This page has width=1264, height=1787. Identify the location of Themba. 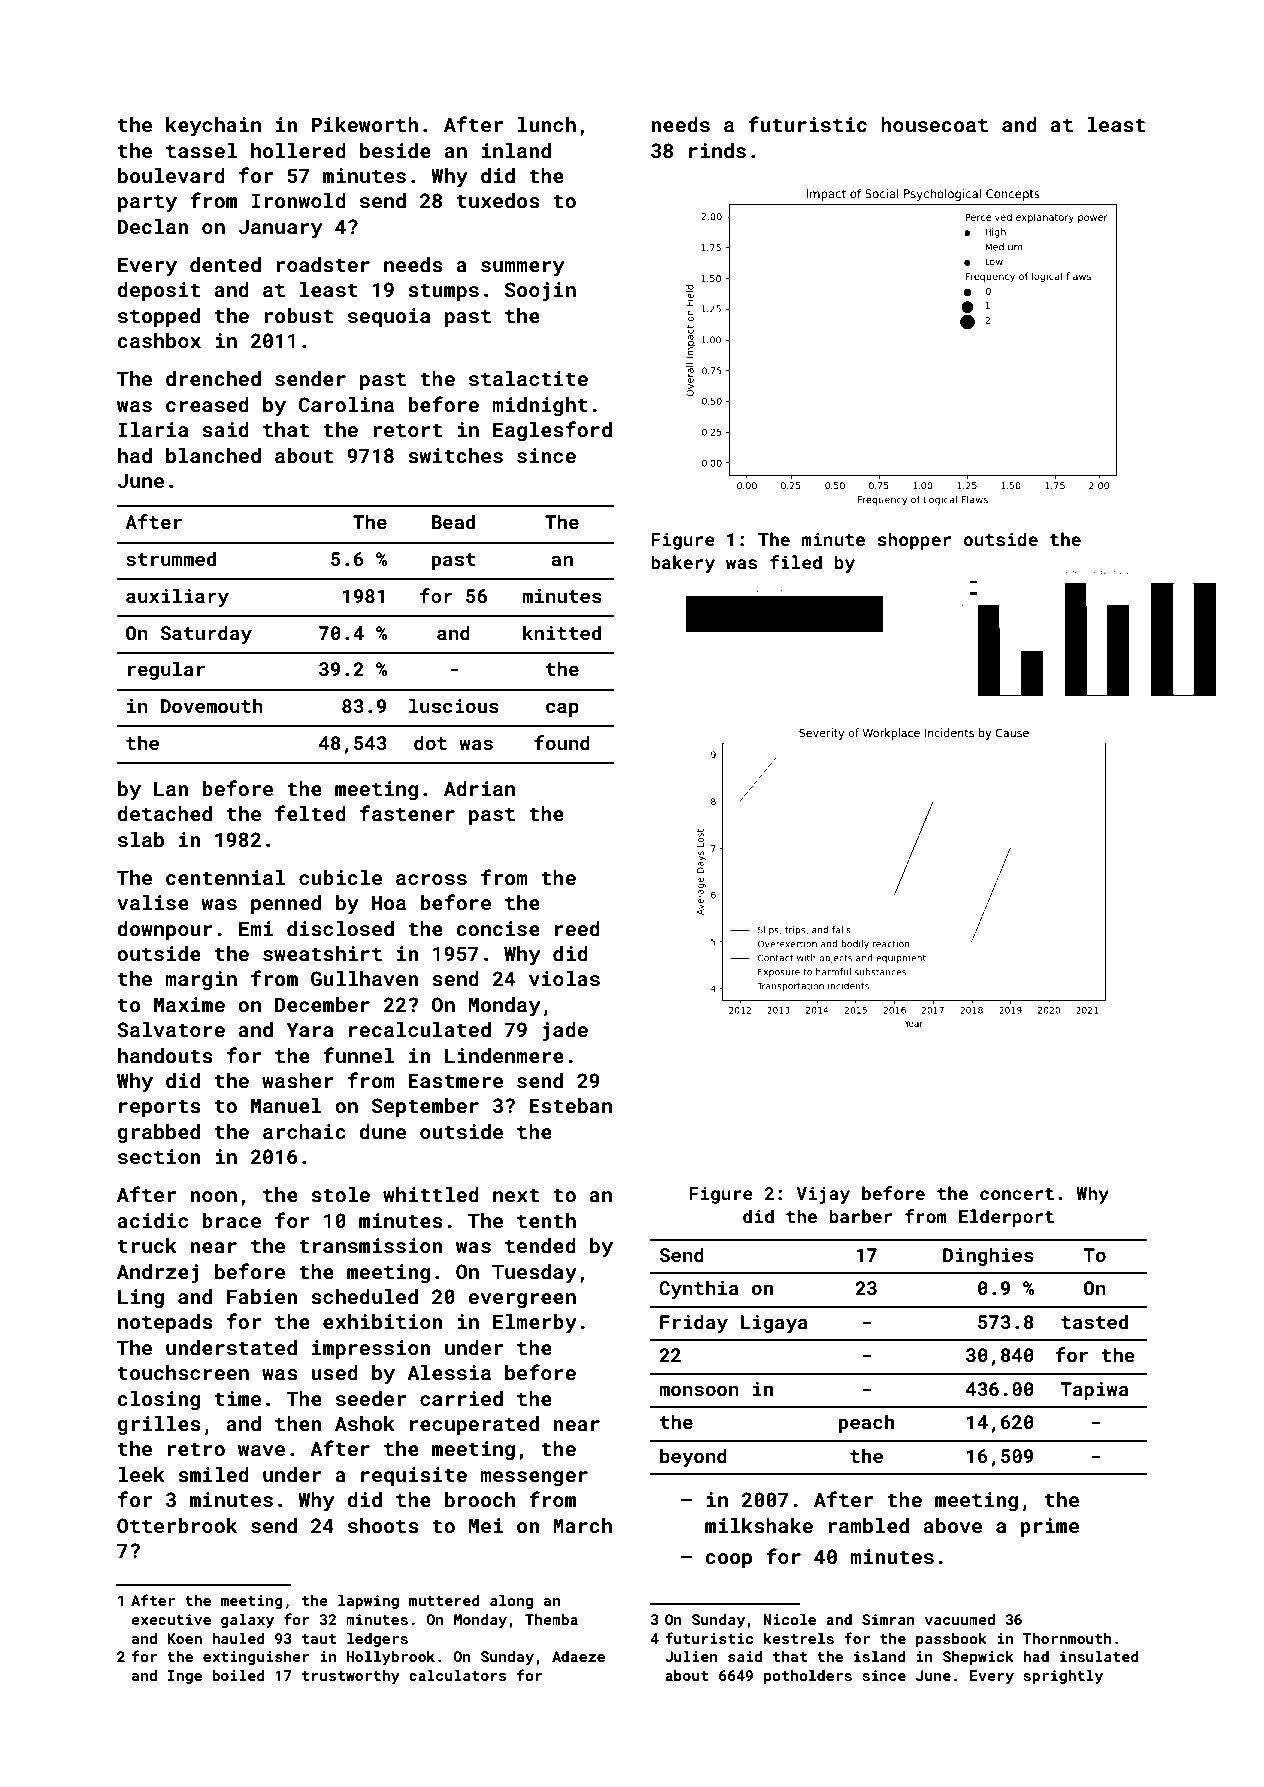
(551, 1619).
